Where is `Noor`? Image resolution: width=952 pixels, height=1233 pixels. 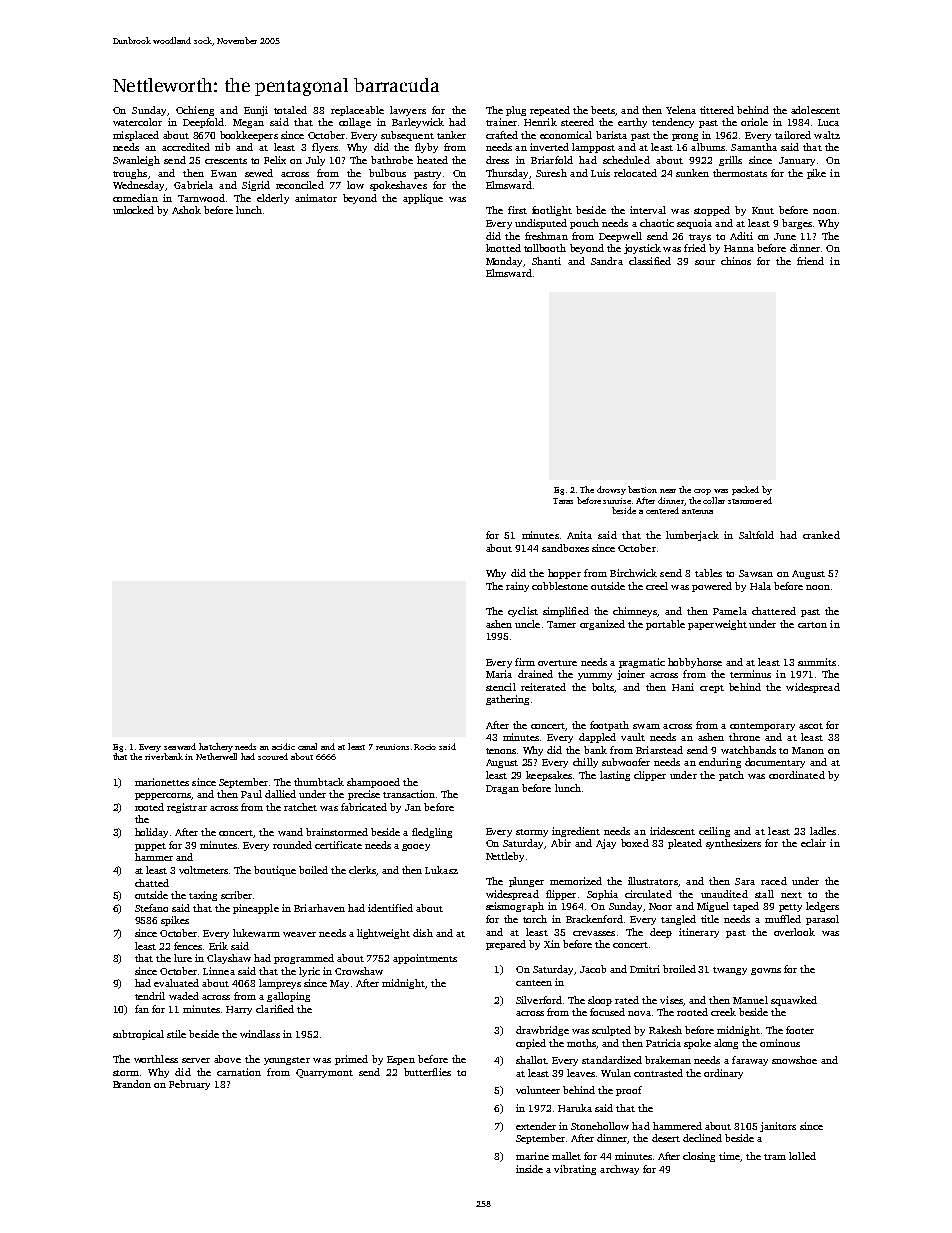
Noor is located at coordinates (660, 906).
